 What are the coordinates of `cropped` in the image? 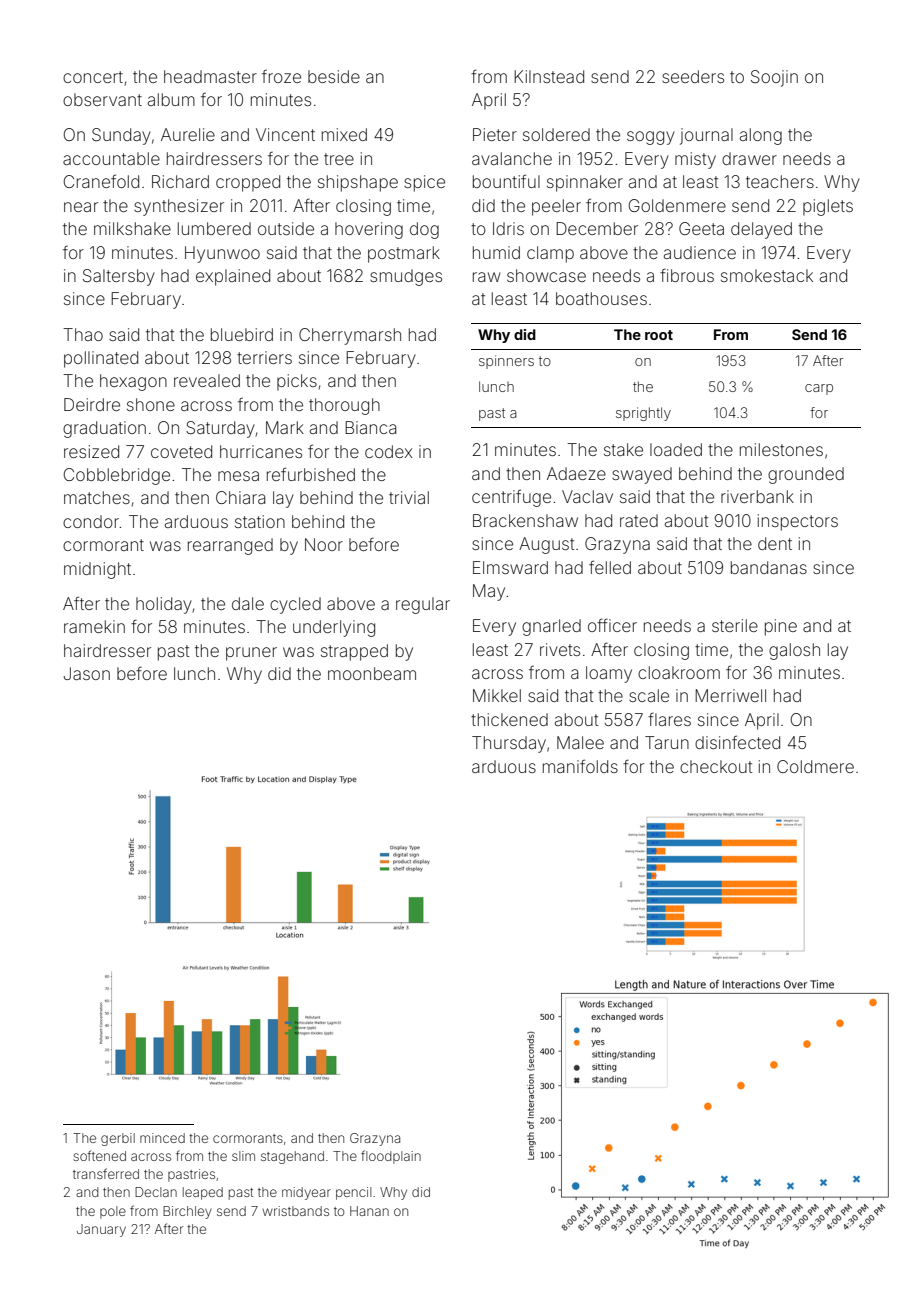 It's located at (248, 183).
